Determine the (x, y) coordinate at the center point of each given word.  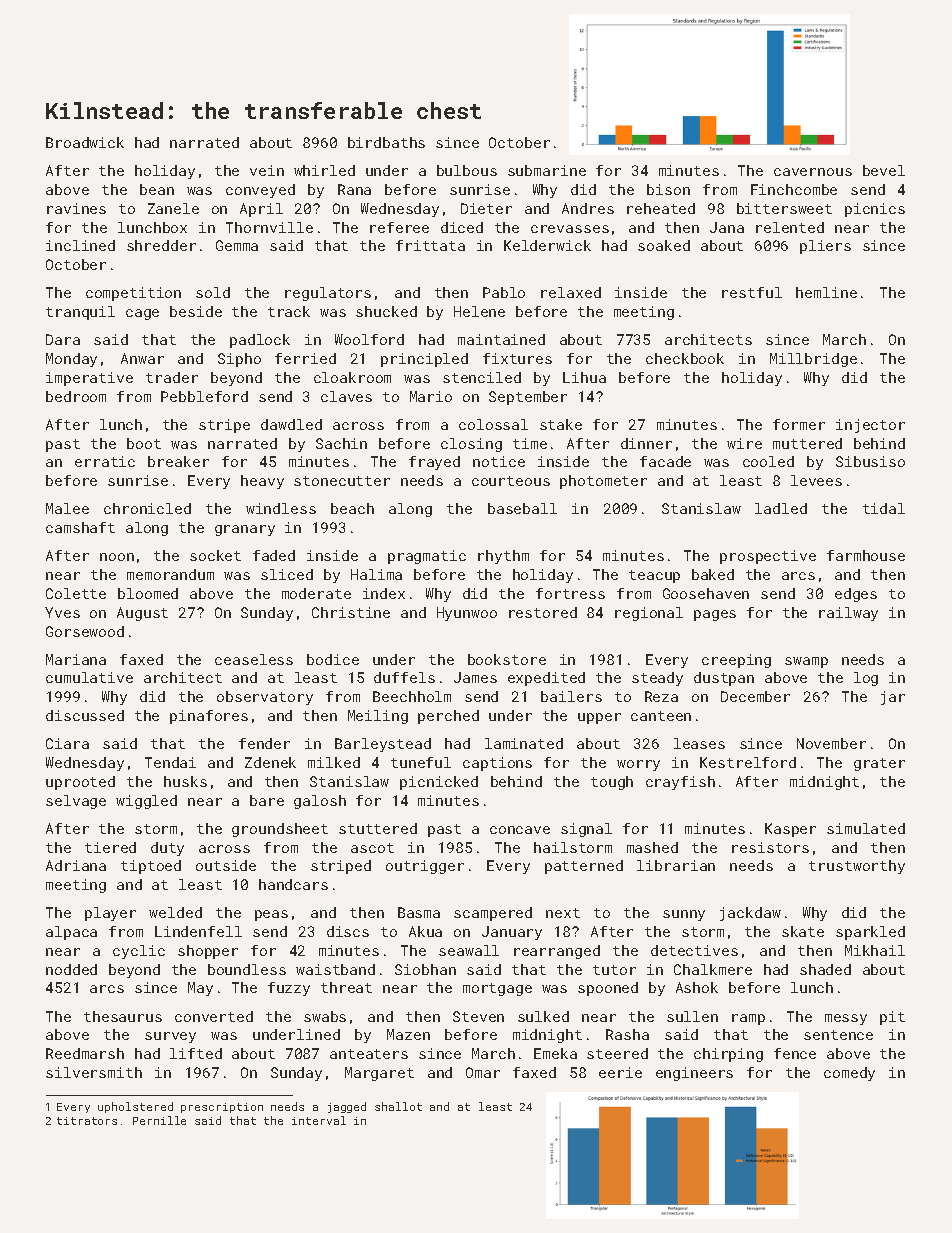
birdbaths (386, 142)
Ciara (67, 743)
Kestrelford (748, 762)
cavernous (813, 172)
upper (599, 718)
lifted (196, 1053)
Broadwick (85, 142)
